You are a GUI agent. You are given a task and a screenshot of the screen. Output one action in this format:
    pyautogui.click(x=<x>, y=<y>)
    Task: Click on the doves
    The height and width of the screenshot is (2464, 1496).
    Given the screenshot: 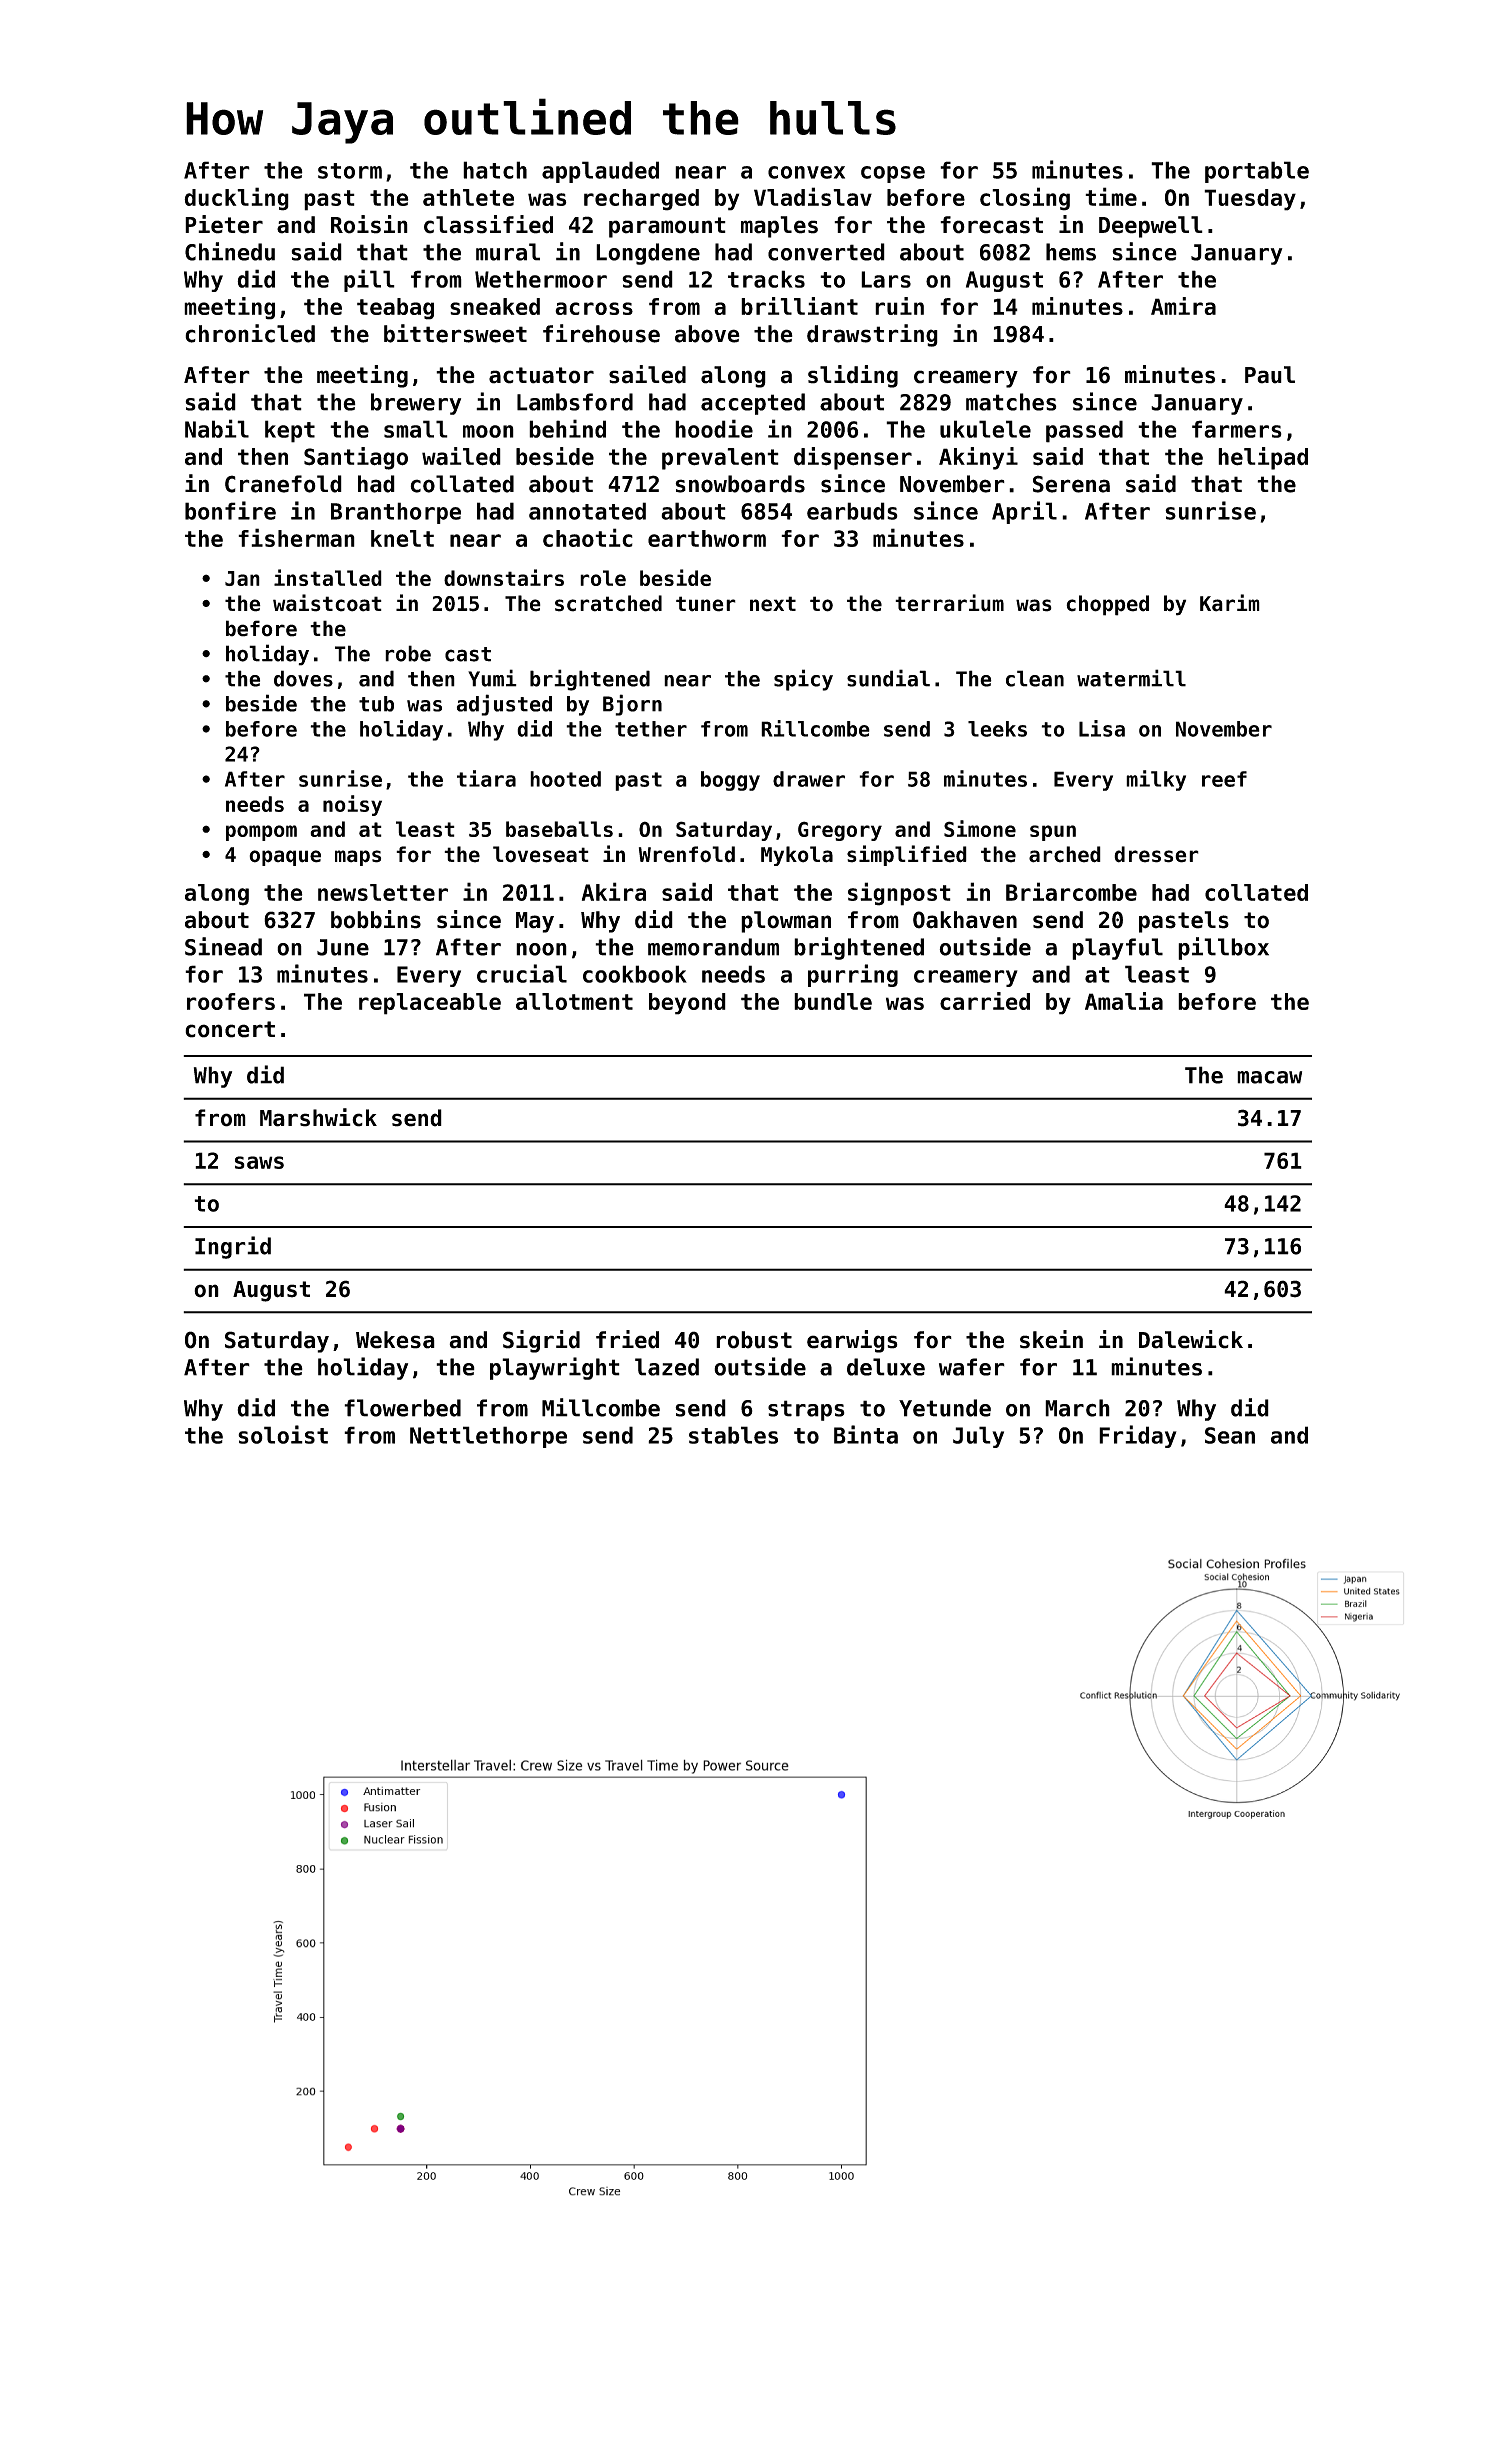 What is the action you would take?
    pyautogui.click(x=303, y=678)
